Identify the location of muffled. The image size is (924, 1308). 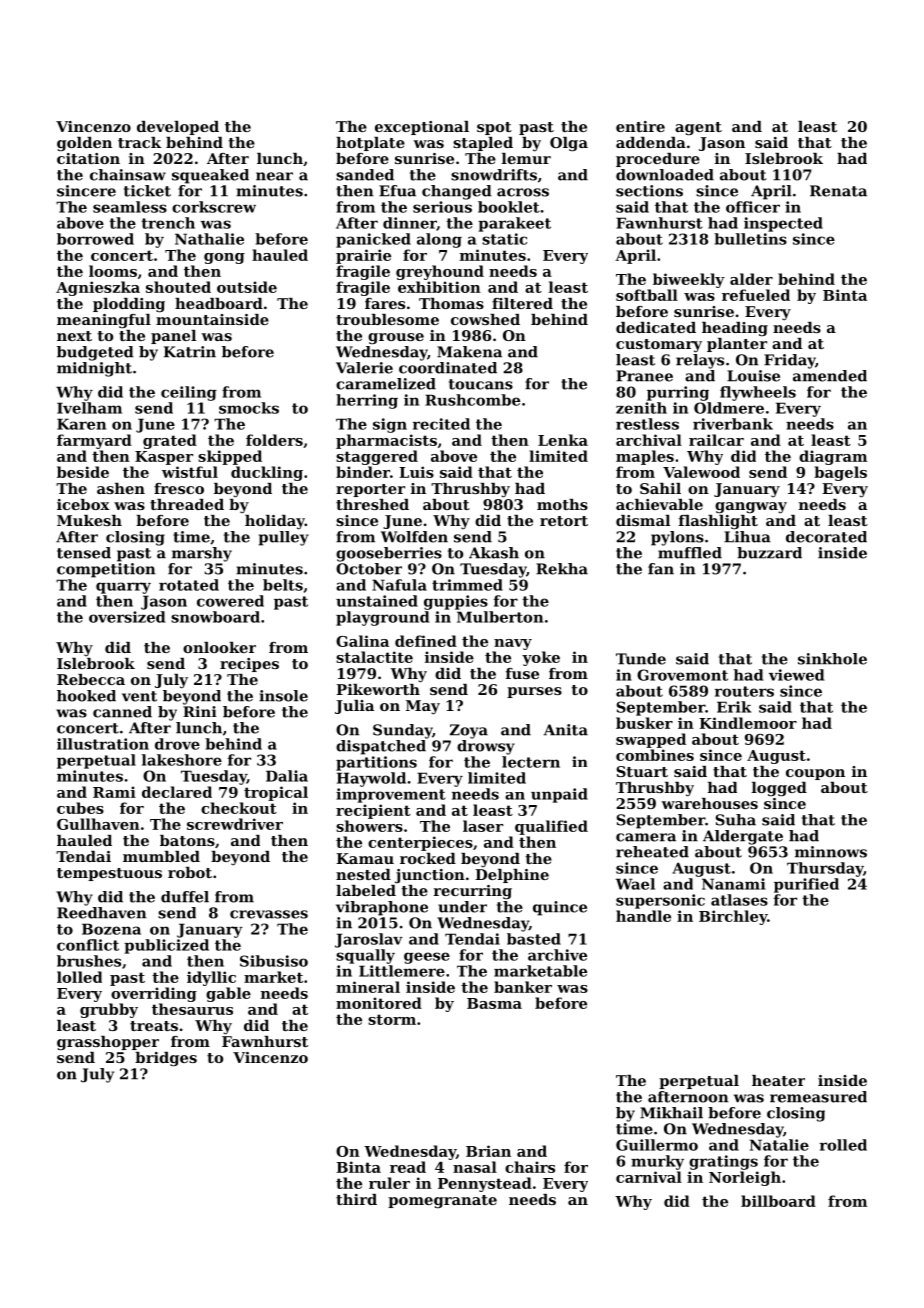
(690, 553).
